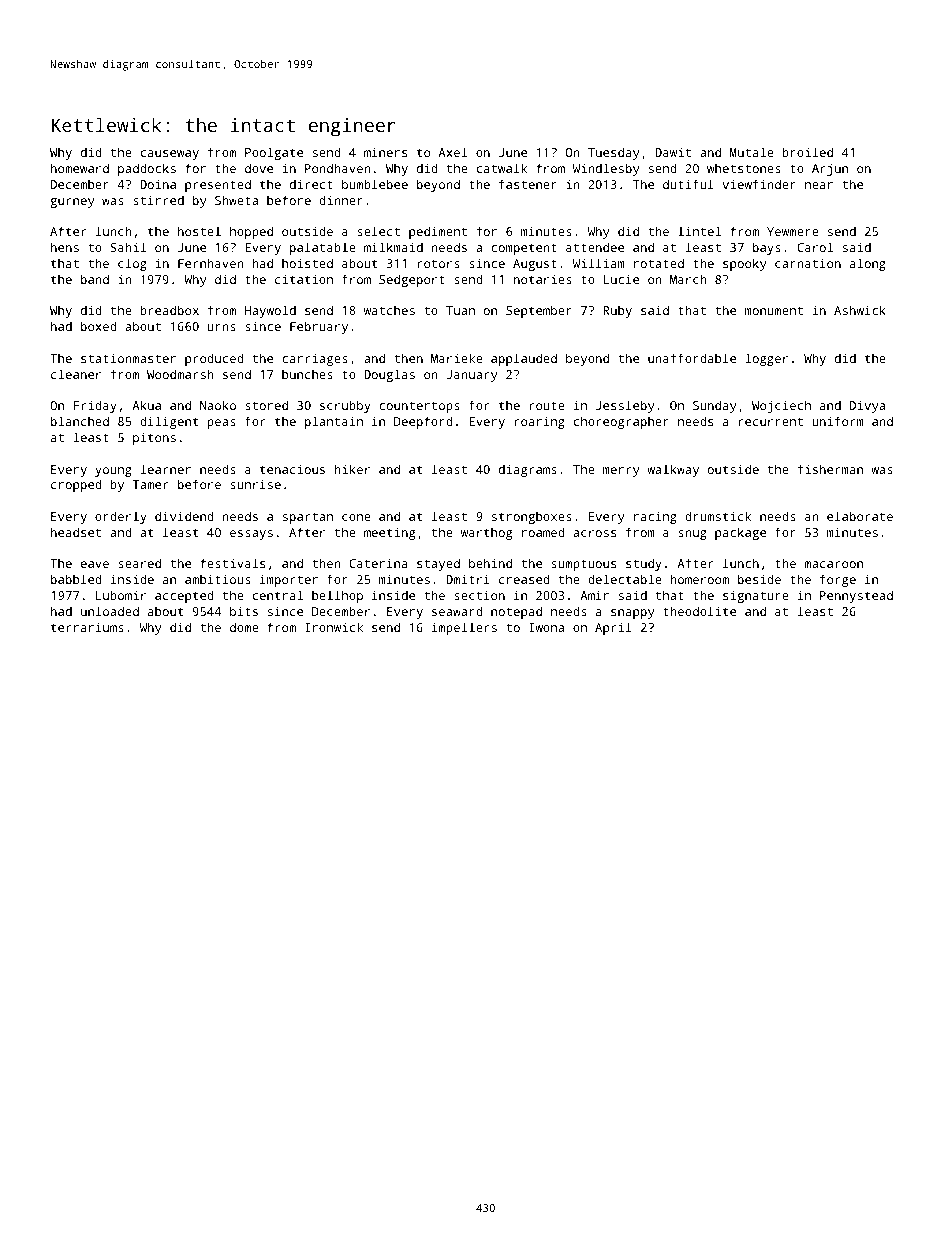 This screenshot has width=952, height=1233. What do you see at coordinates (150, 484) in the screenshot?
I see `Tamer` at bounding box center [150, 484].
